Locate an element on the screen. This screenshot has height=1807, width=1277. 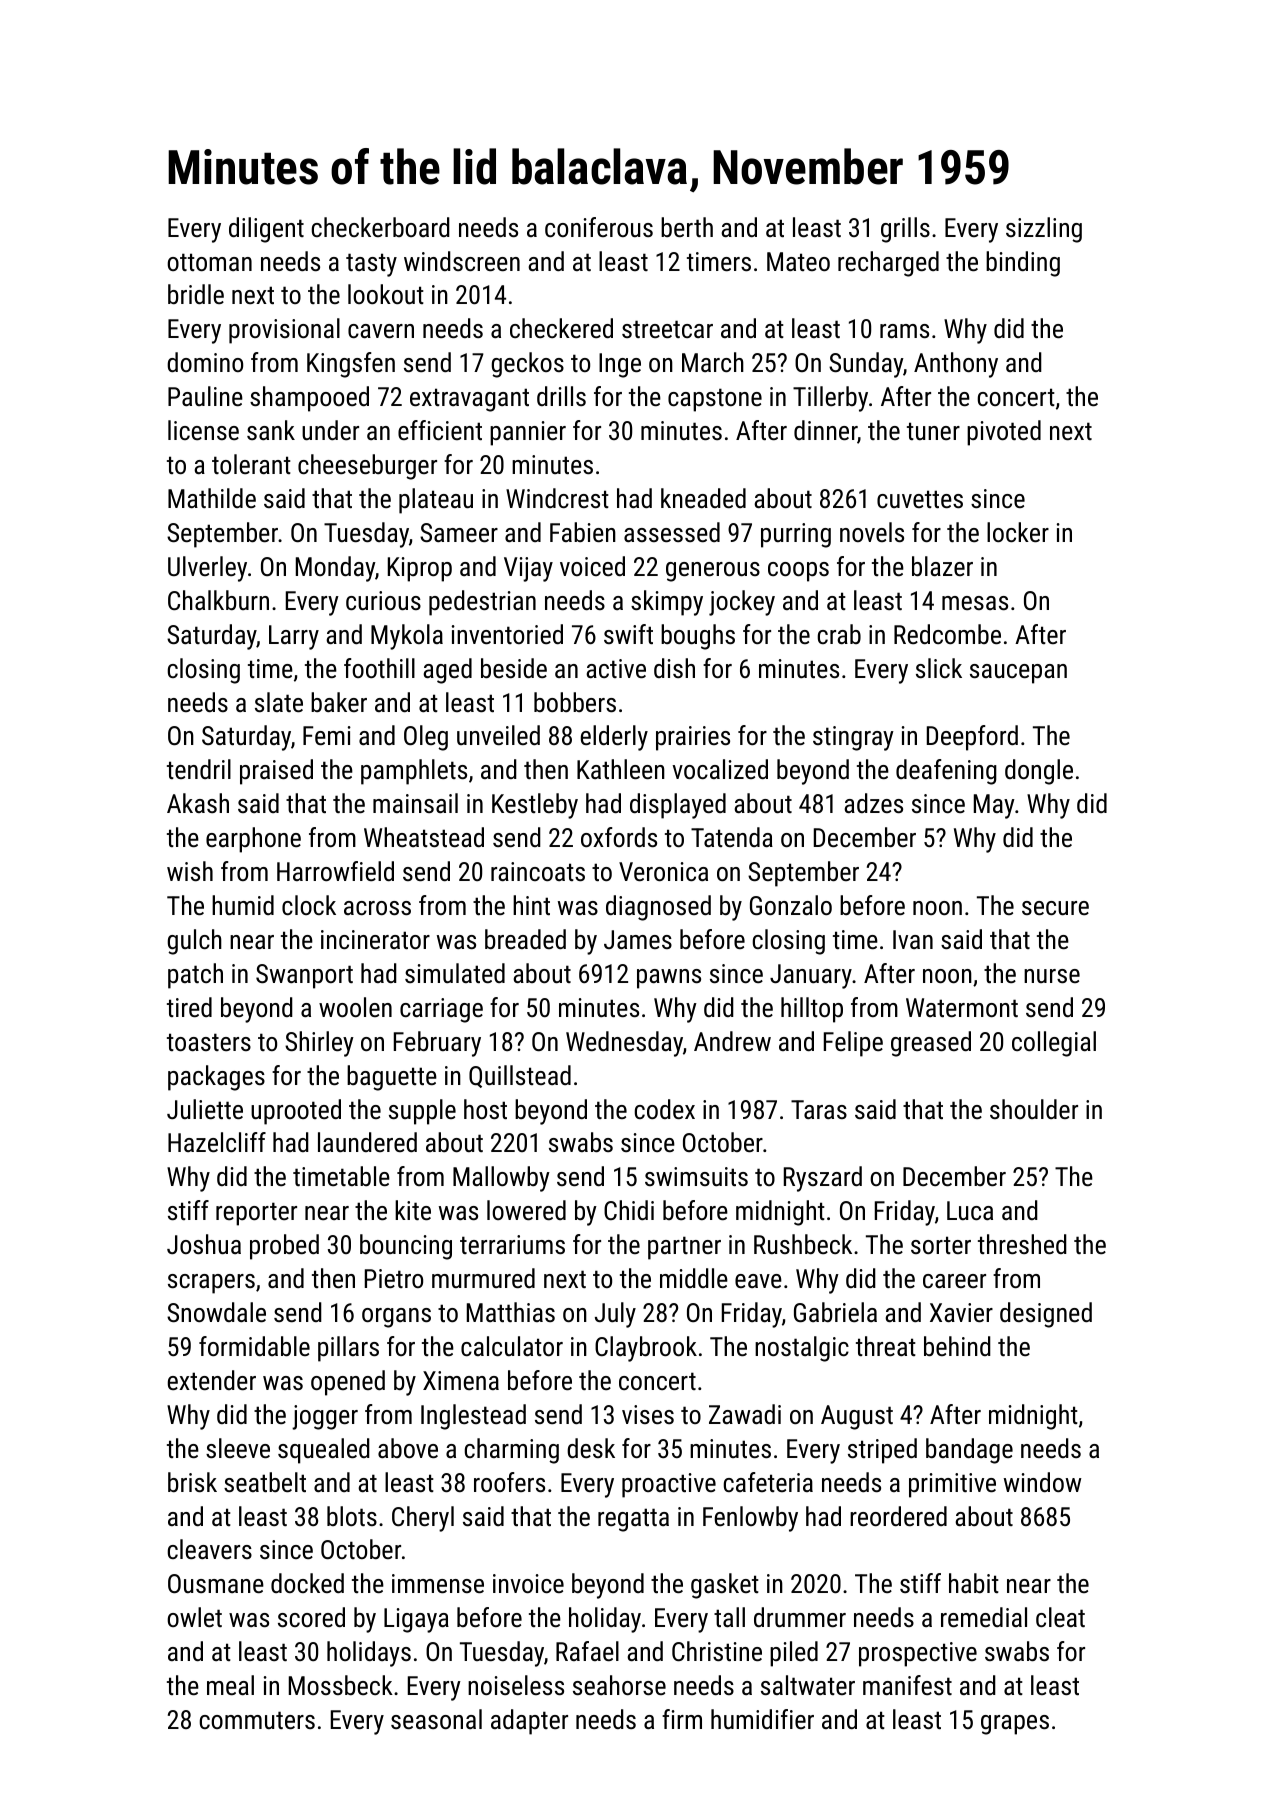
binding is located at coordinates (1023, 264).
